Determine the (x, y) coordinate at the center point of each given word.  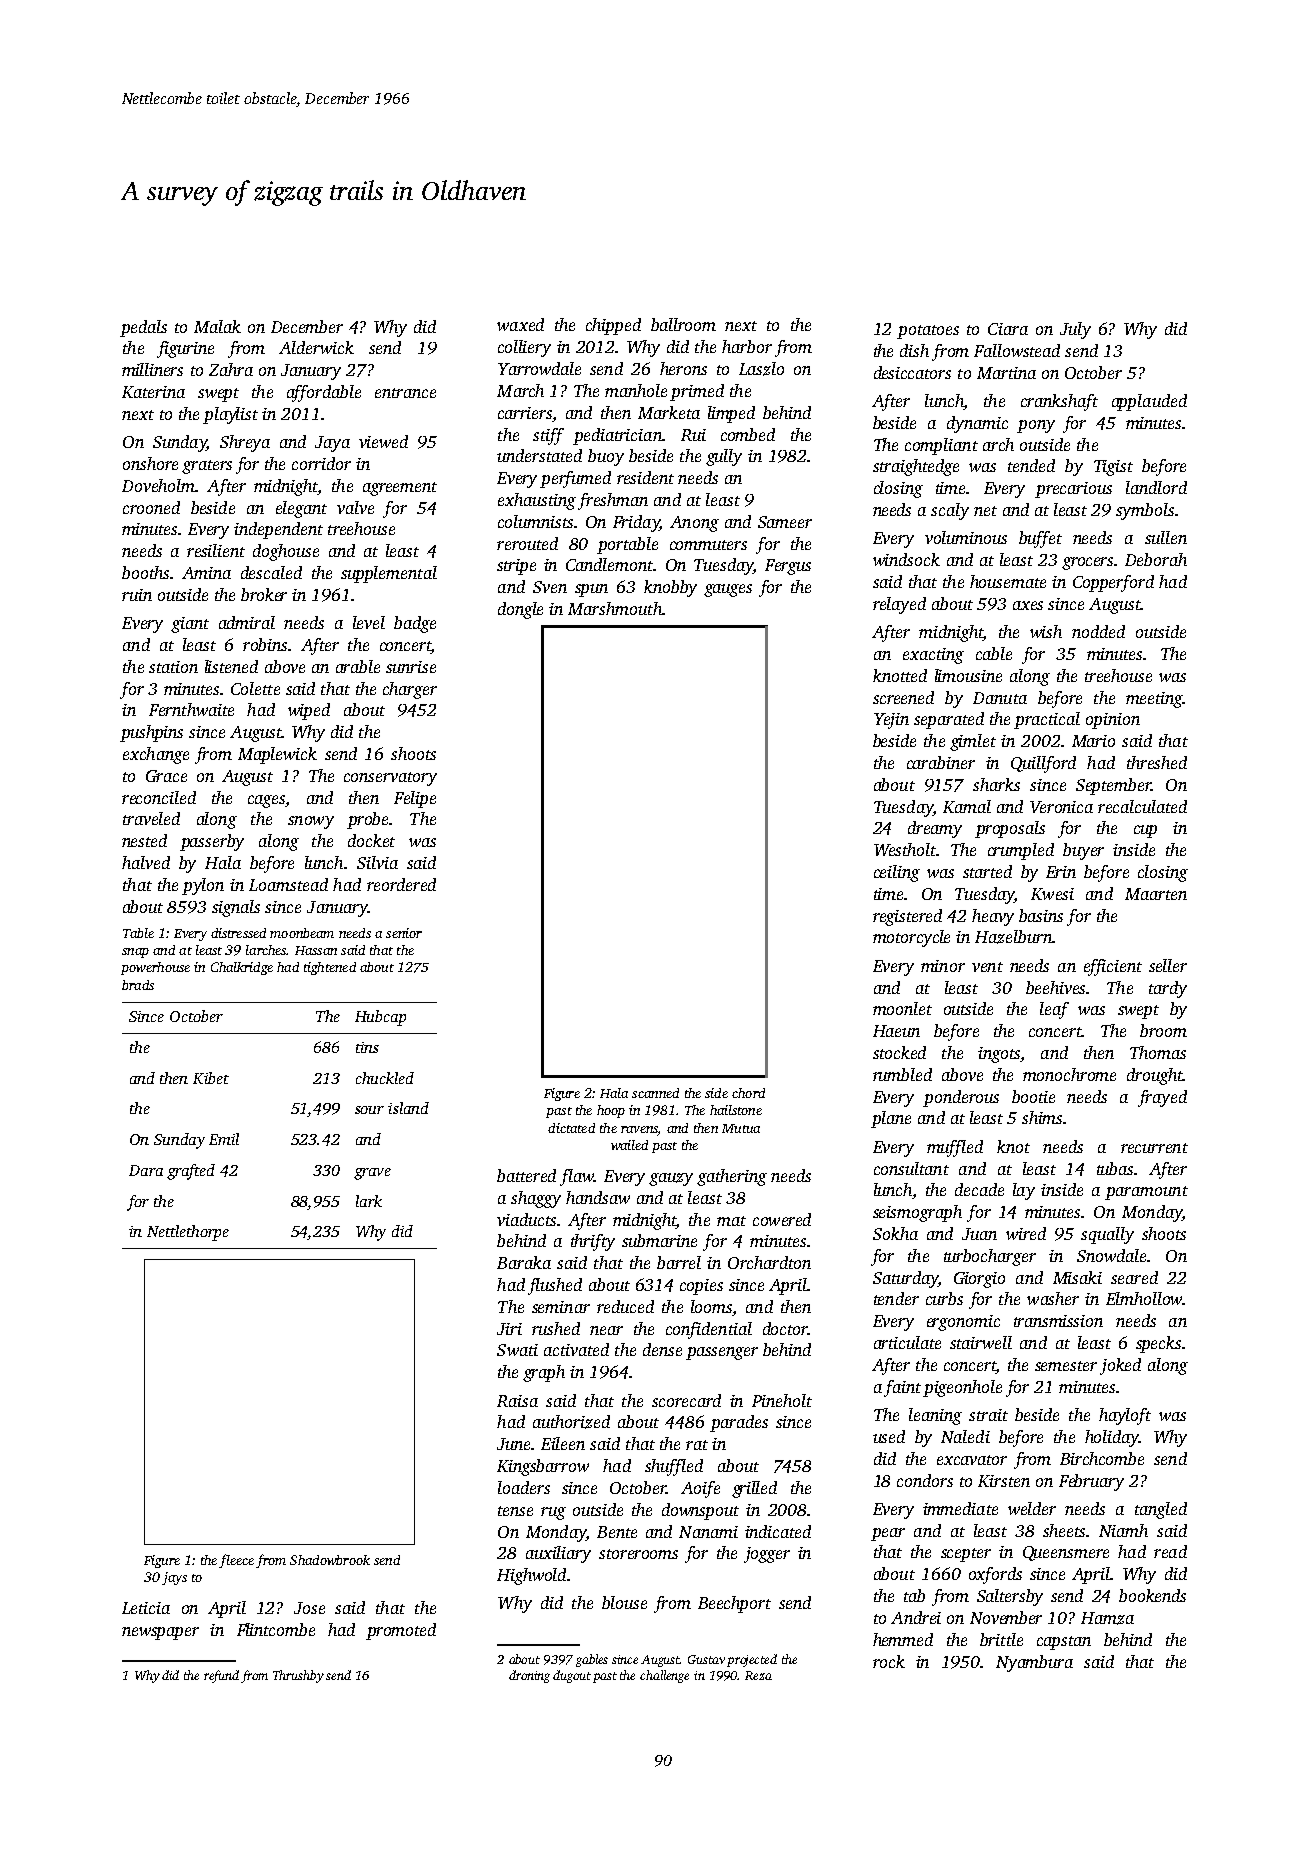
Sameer (785, 522)
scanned (655, 1093)
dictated (571, 1128)
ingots (999, 1055)
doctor (785, 1328)
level (369, 622)
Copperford (1113, 583)
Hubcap (380, 1018)
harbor (747, 346)
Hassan (316, 950)
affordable (324, 393)
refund (221, 1676)
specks (1158, 1344)
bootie (1033, 1096)
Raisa (517, 1401)
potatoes (928, 332)
